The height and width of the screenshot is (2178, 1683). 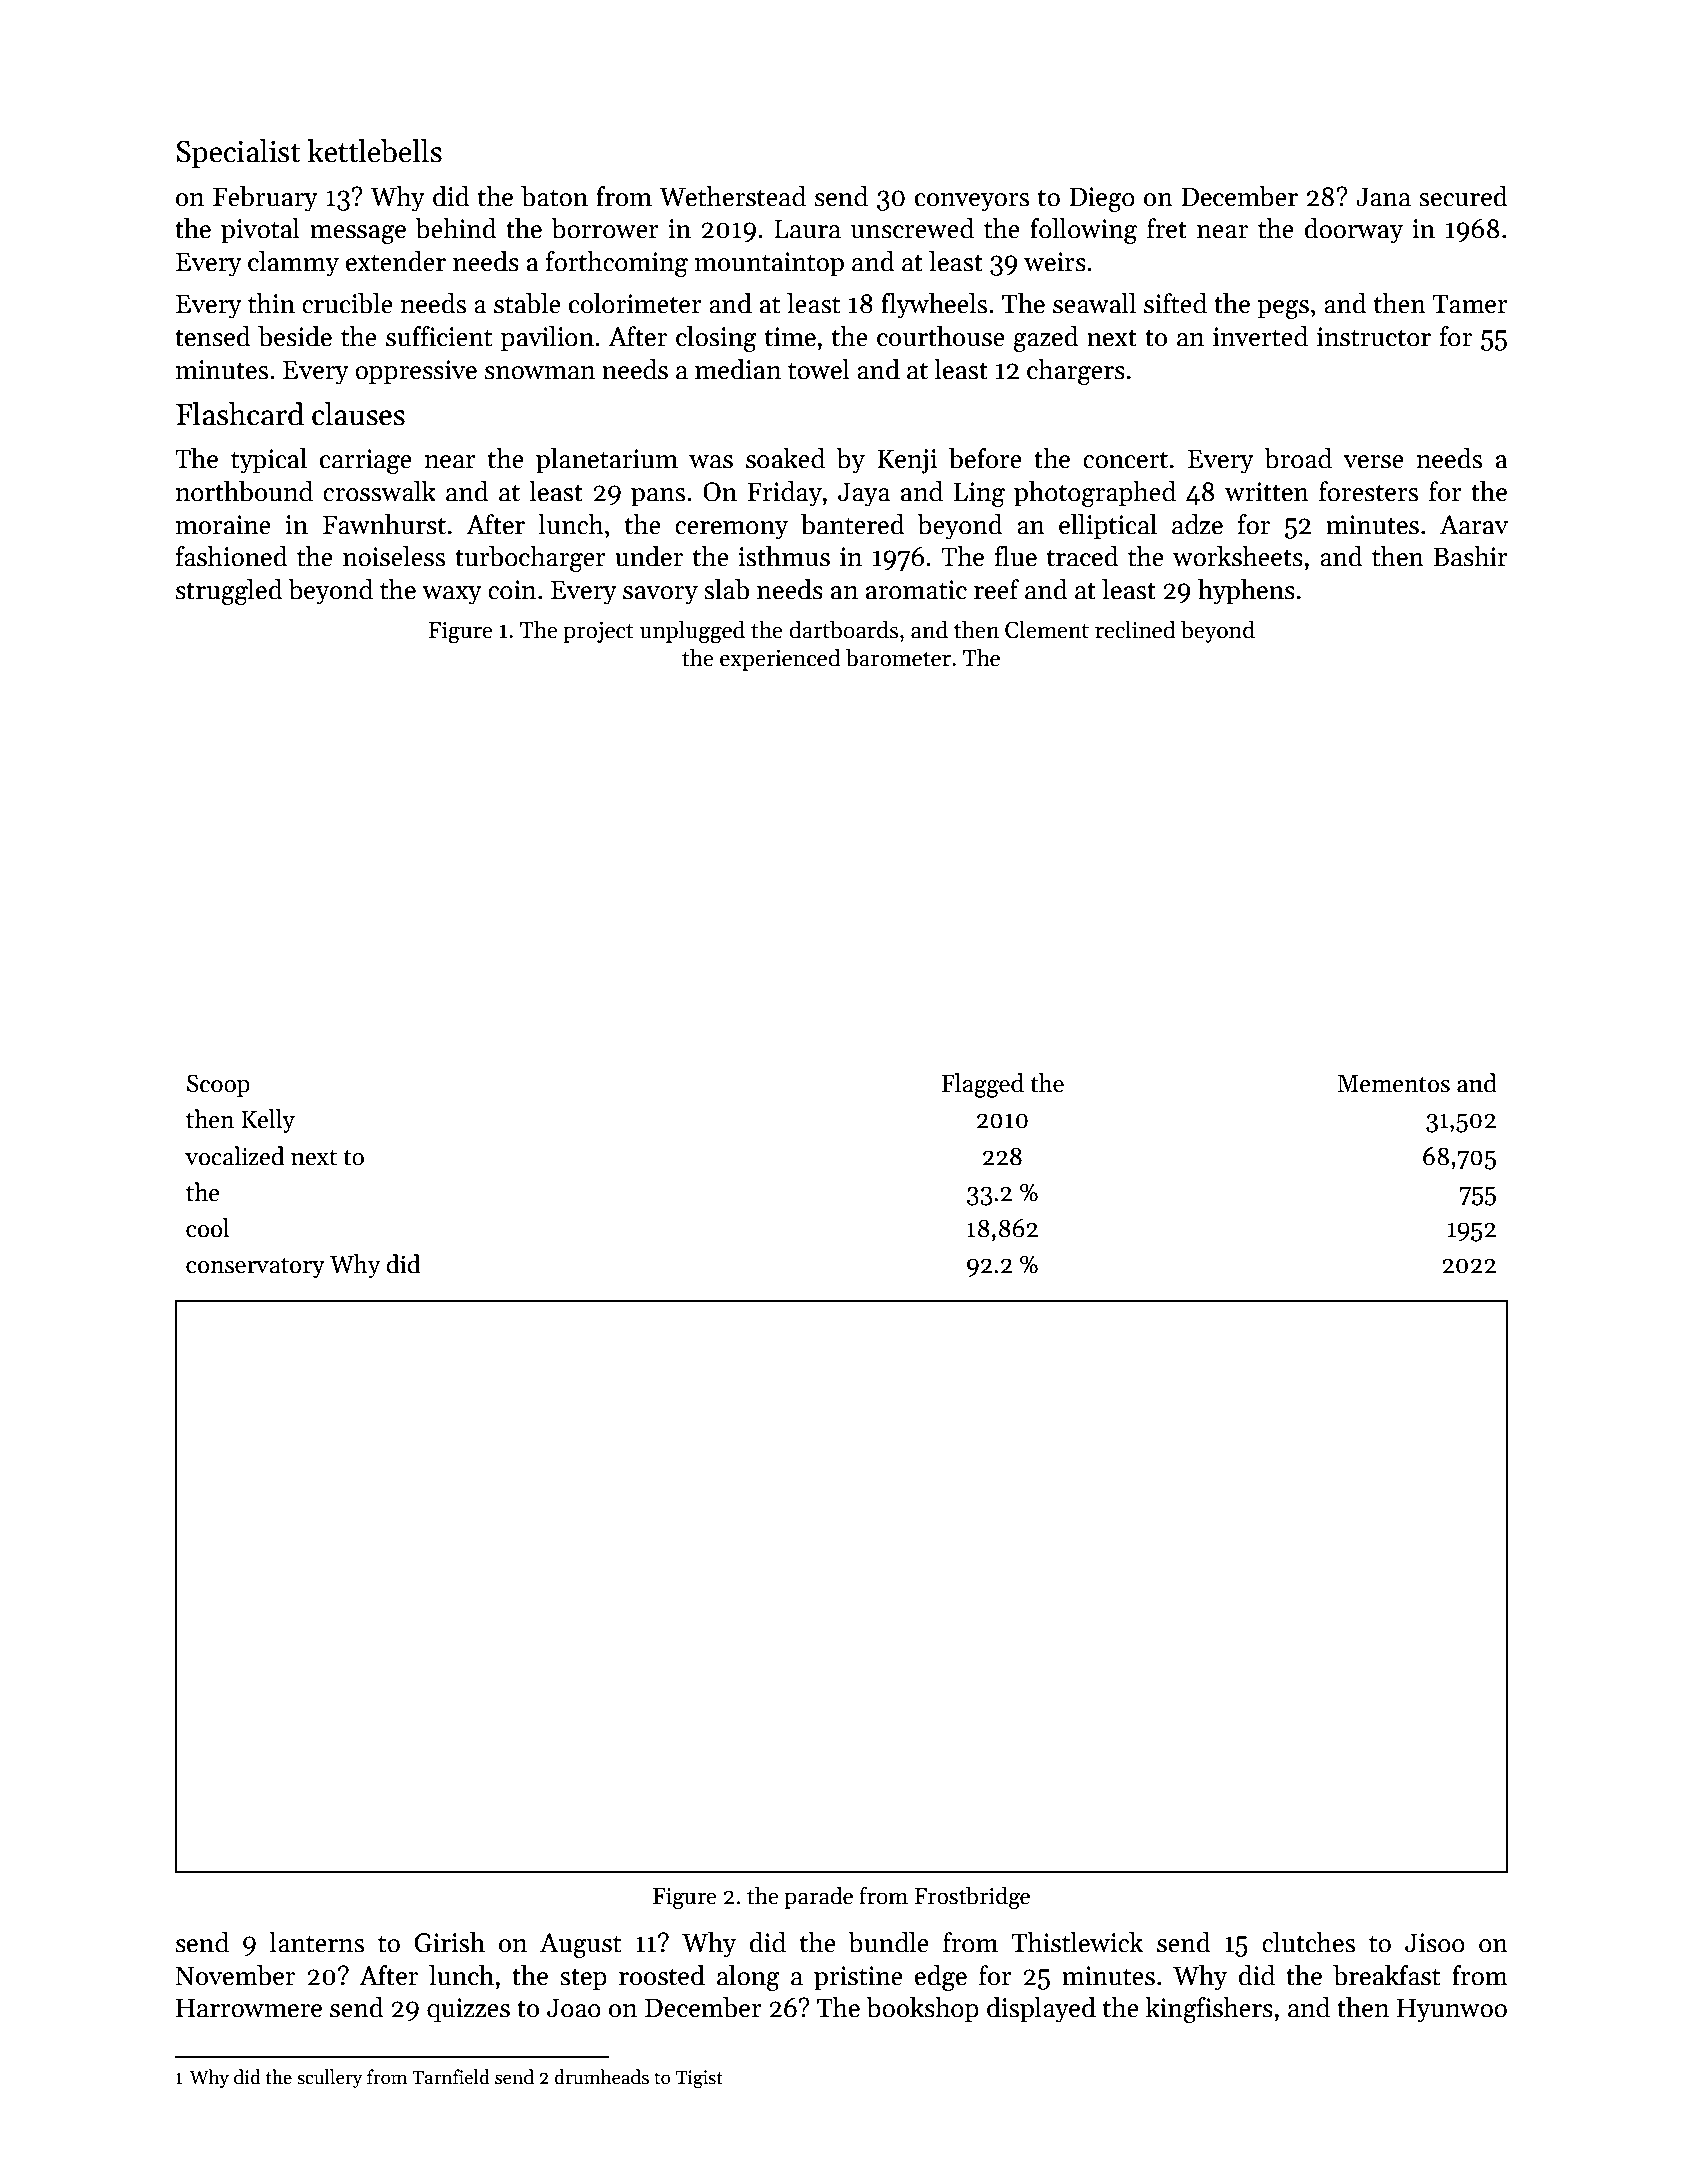 What do you see at coordinates (223, 525) in the screenshot?
I see `moraine` at bounding box center [223, 525].
